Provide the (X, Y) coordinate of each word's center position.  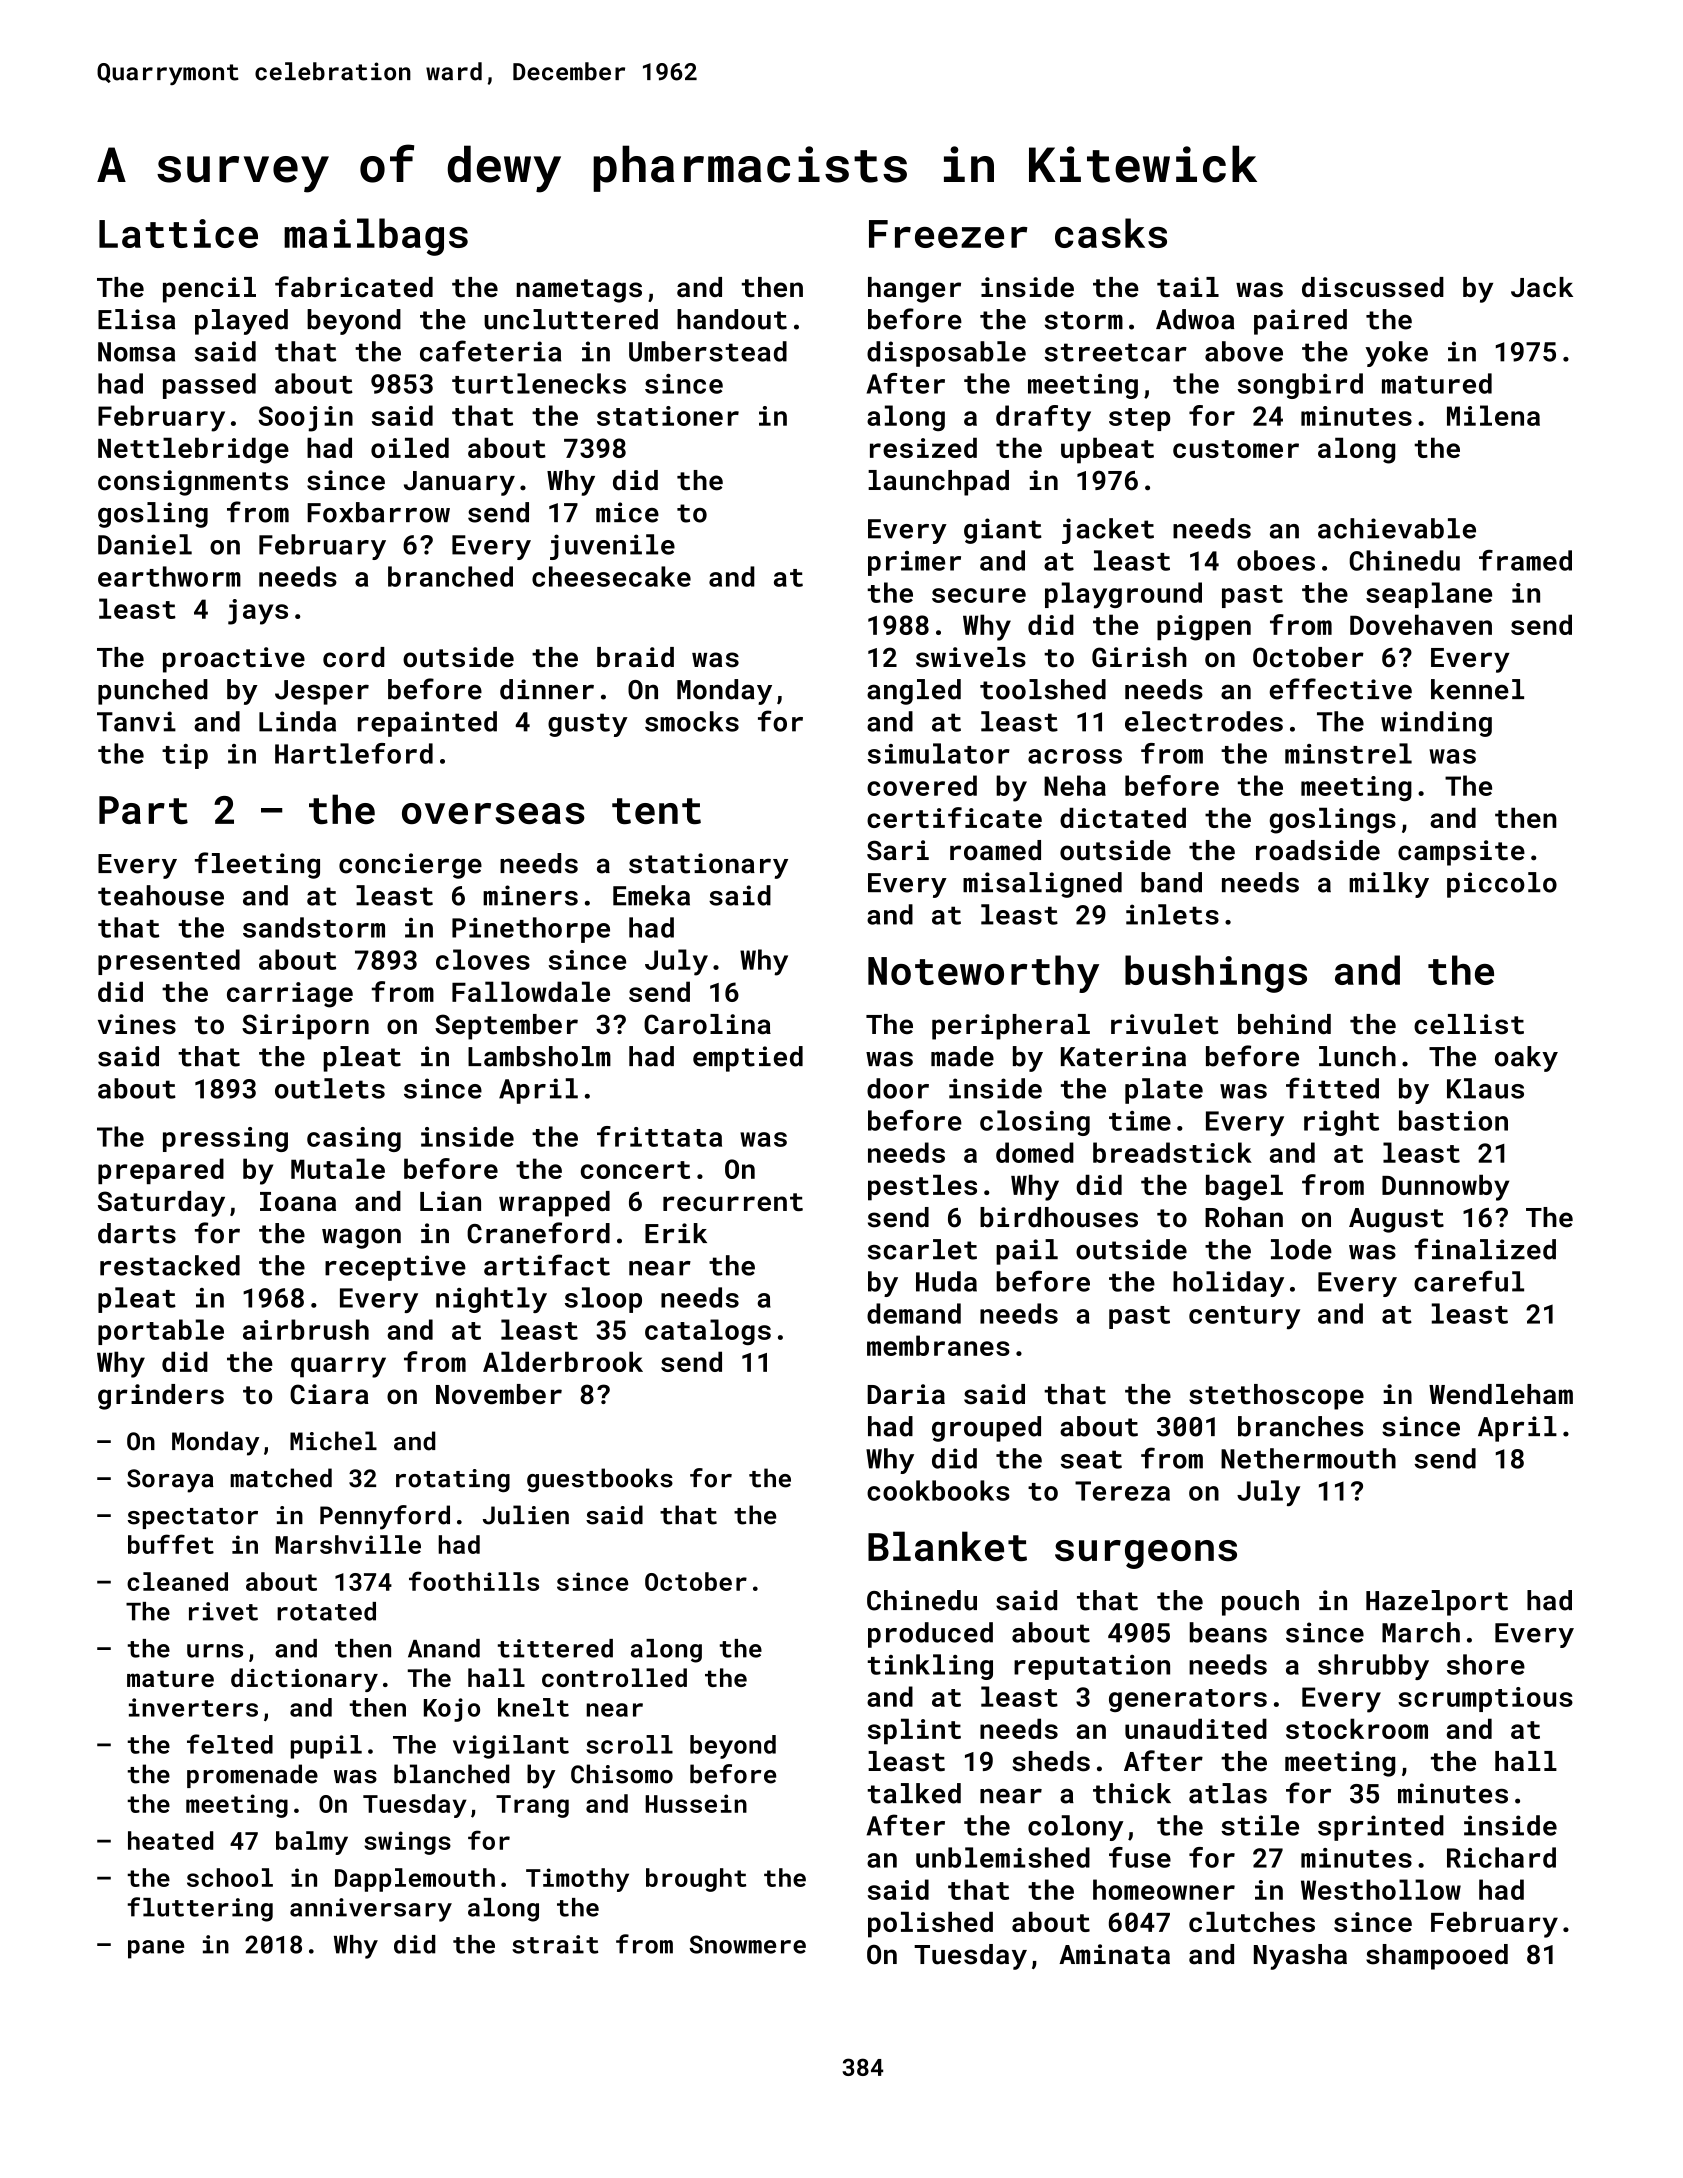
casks (1111, 233)
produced (930, 1635)
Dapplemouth (415, 1880)
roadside (1318, 850)
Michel (333, 1441)
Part (143, 810)
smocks (692, 721)
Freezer (948, 234)
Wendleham (1501, 1394)
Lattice (178, 233)
